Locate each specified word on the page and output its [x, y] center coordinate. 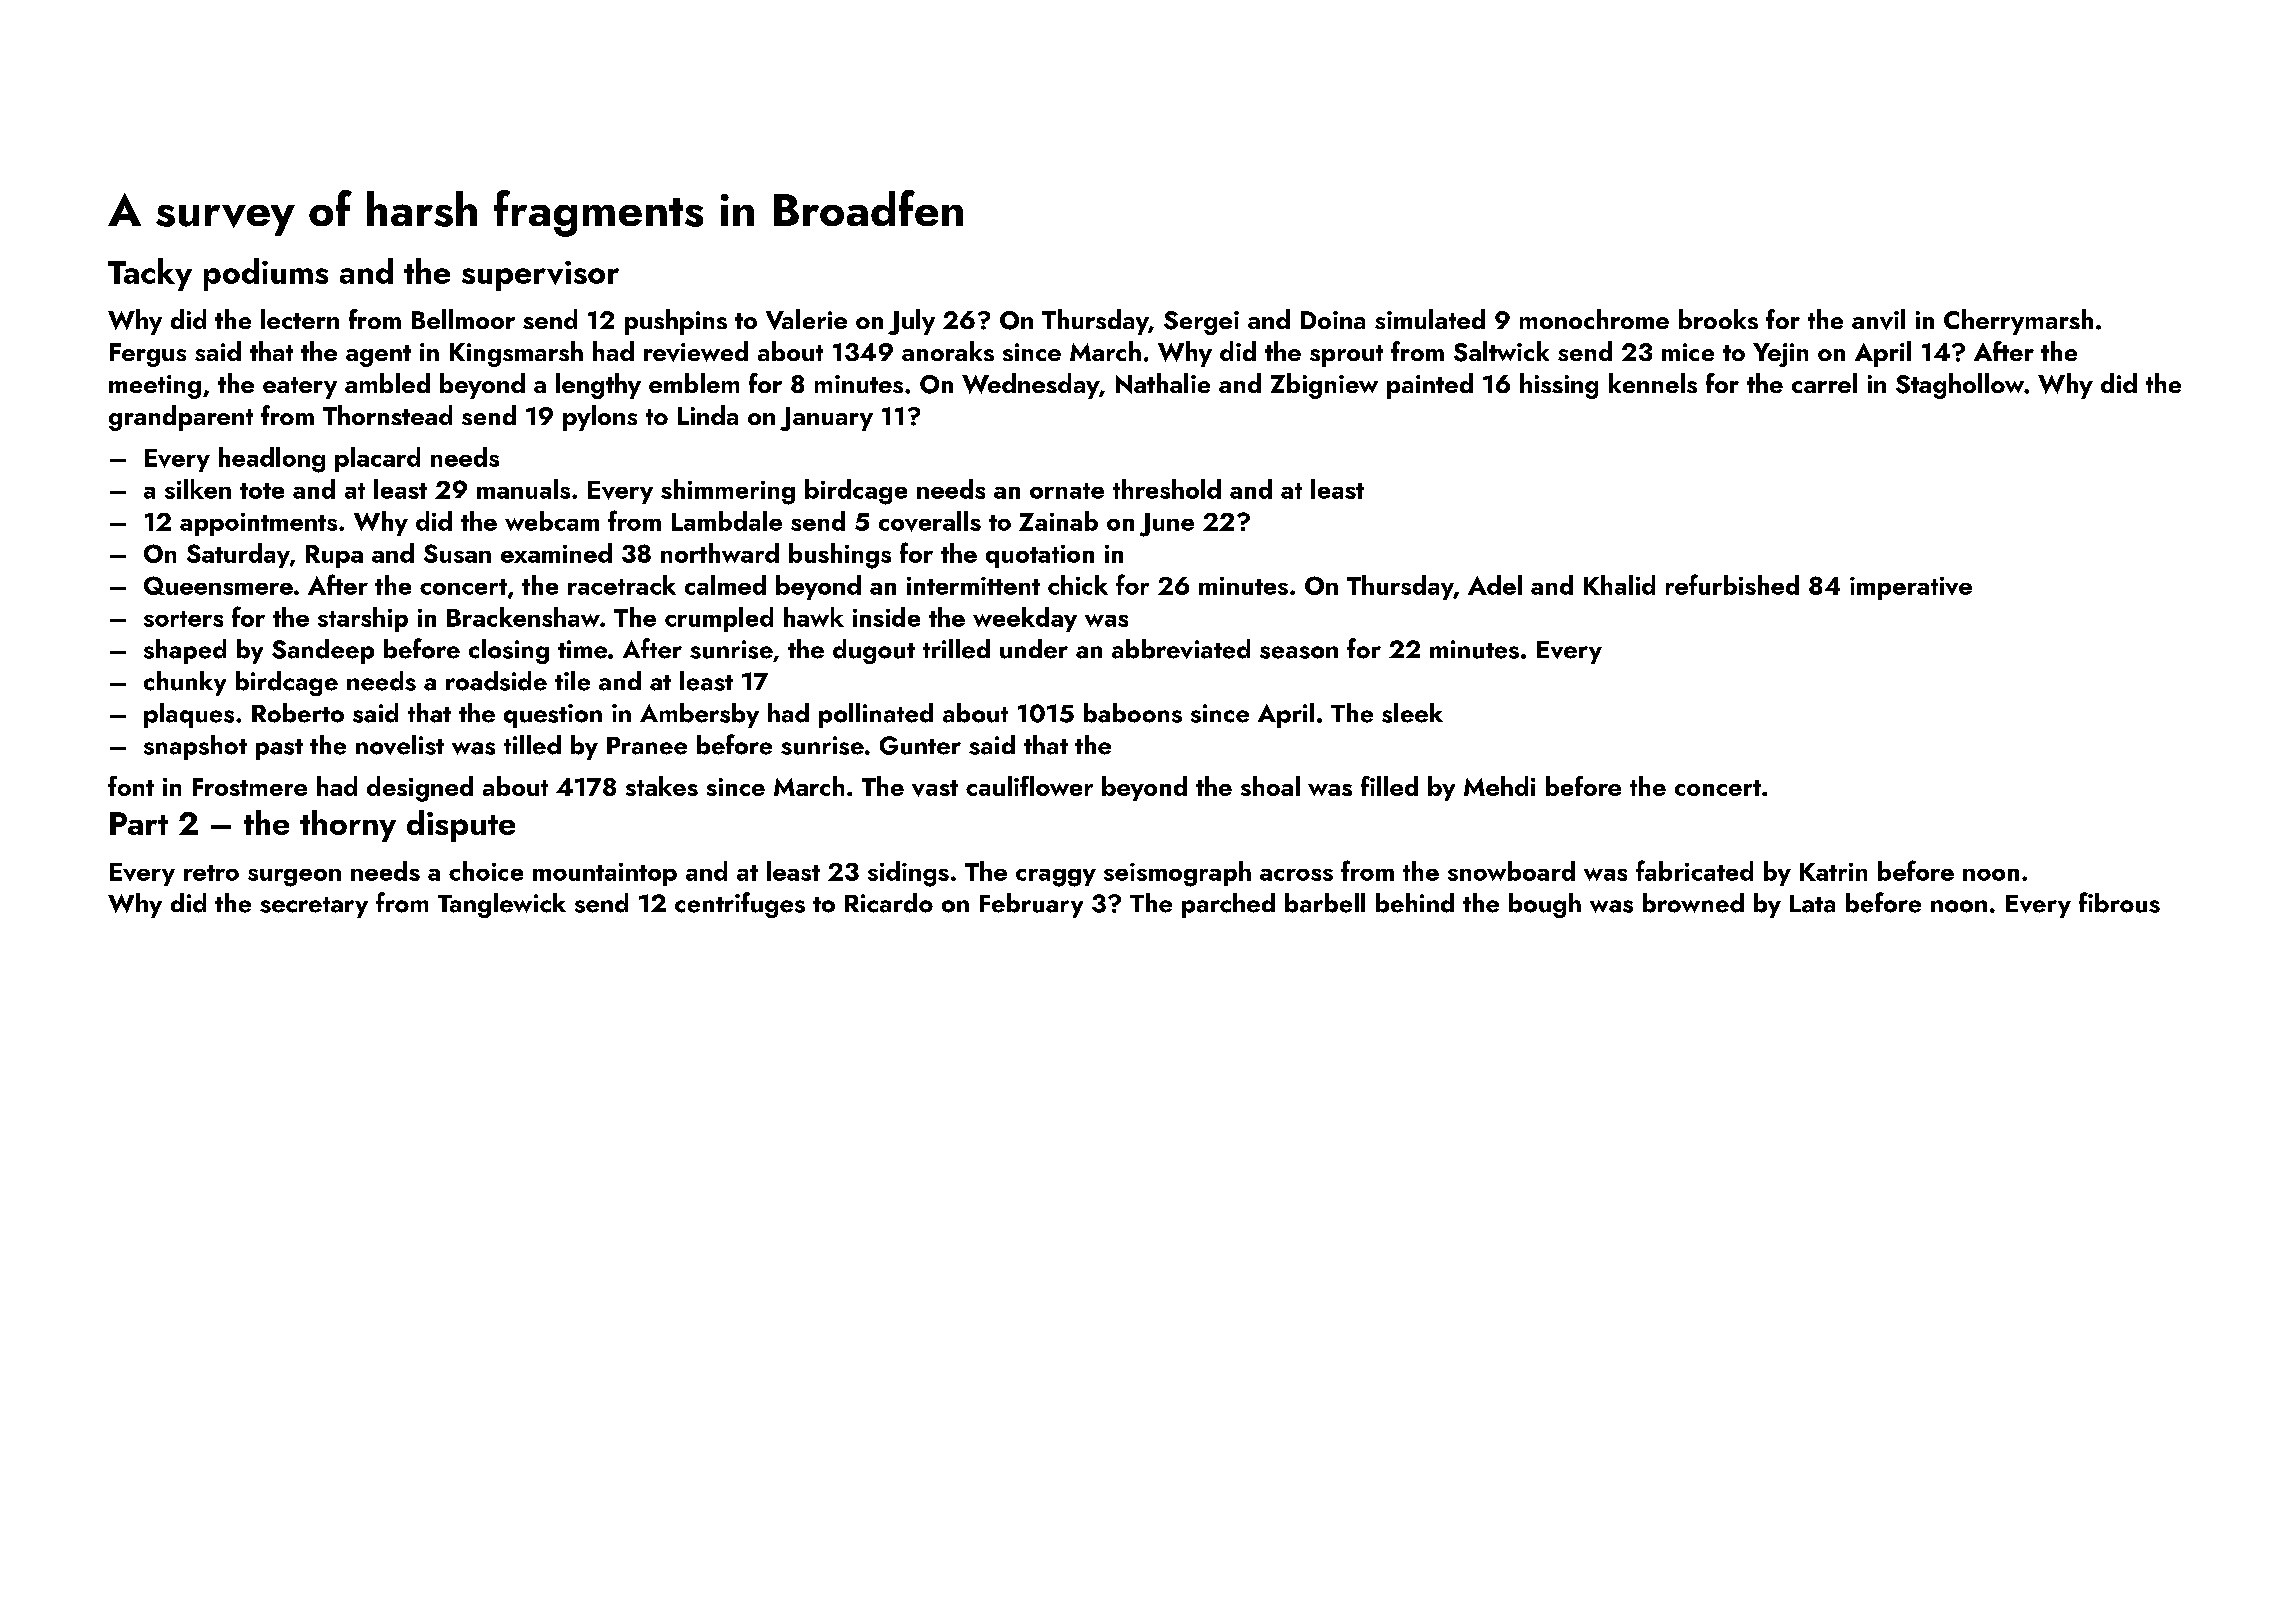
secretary [314, 907]
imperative [1911, 588]
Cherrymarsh [2018, 322]
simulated [1430, 319]
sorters [183, 619]
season [1299, 652]
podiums [266, 274]
